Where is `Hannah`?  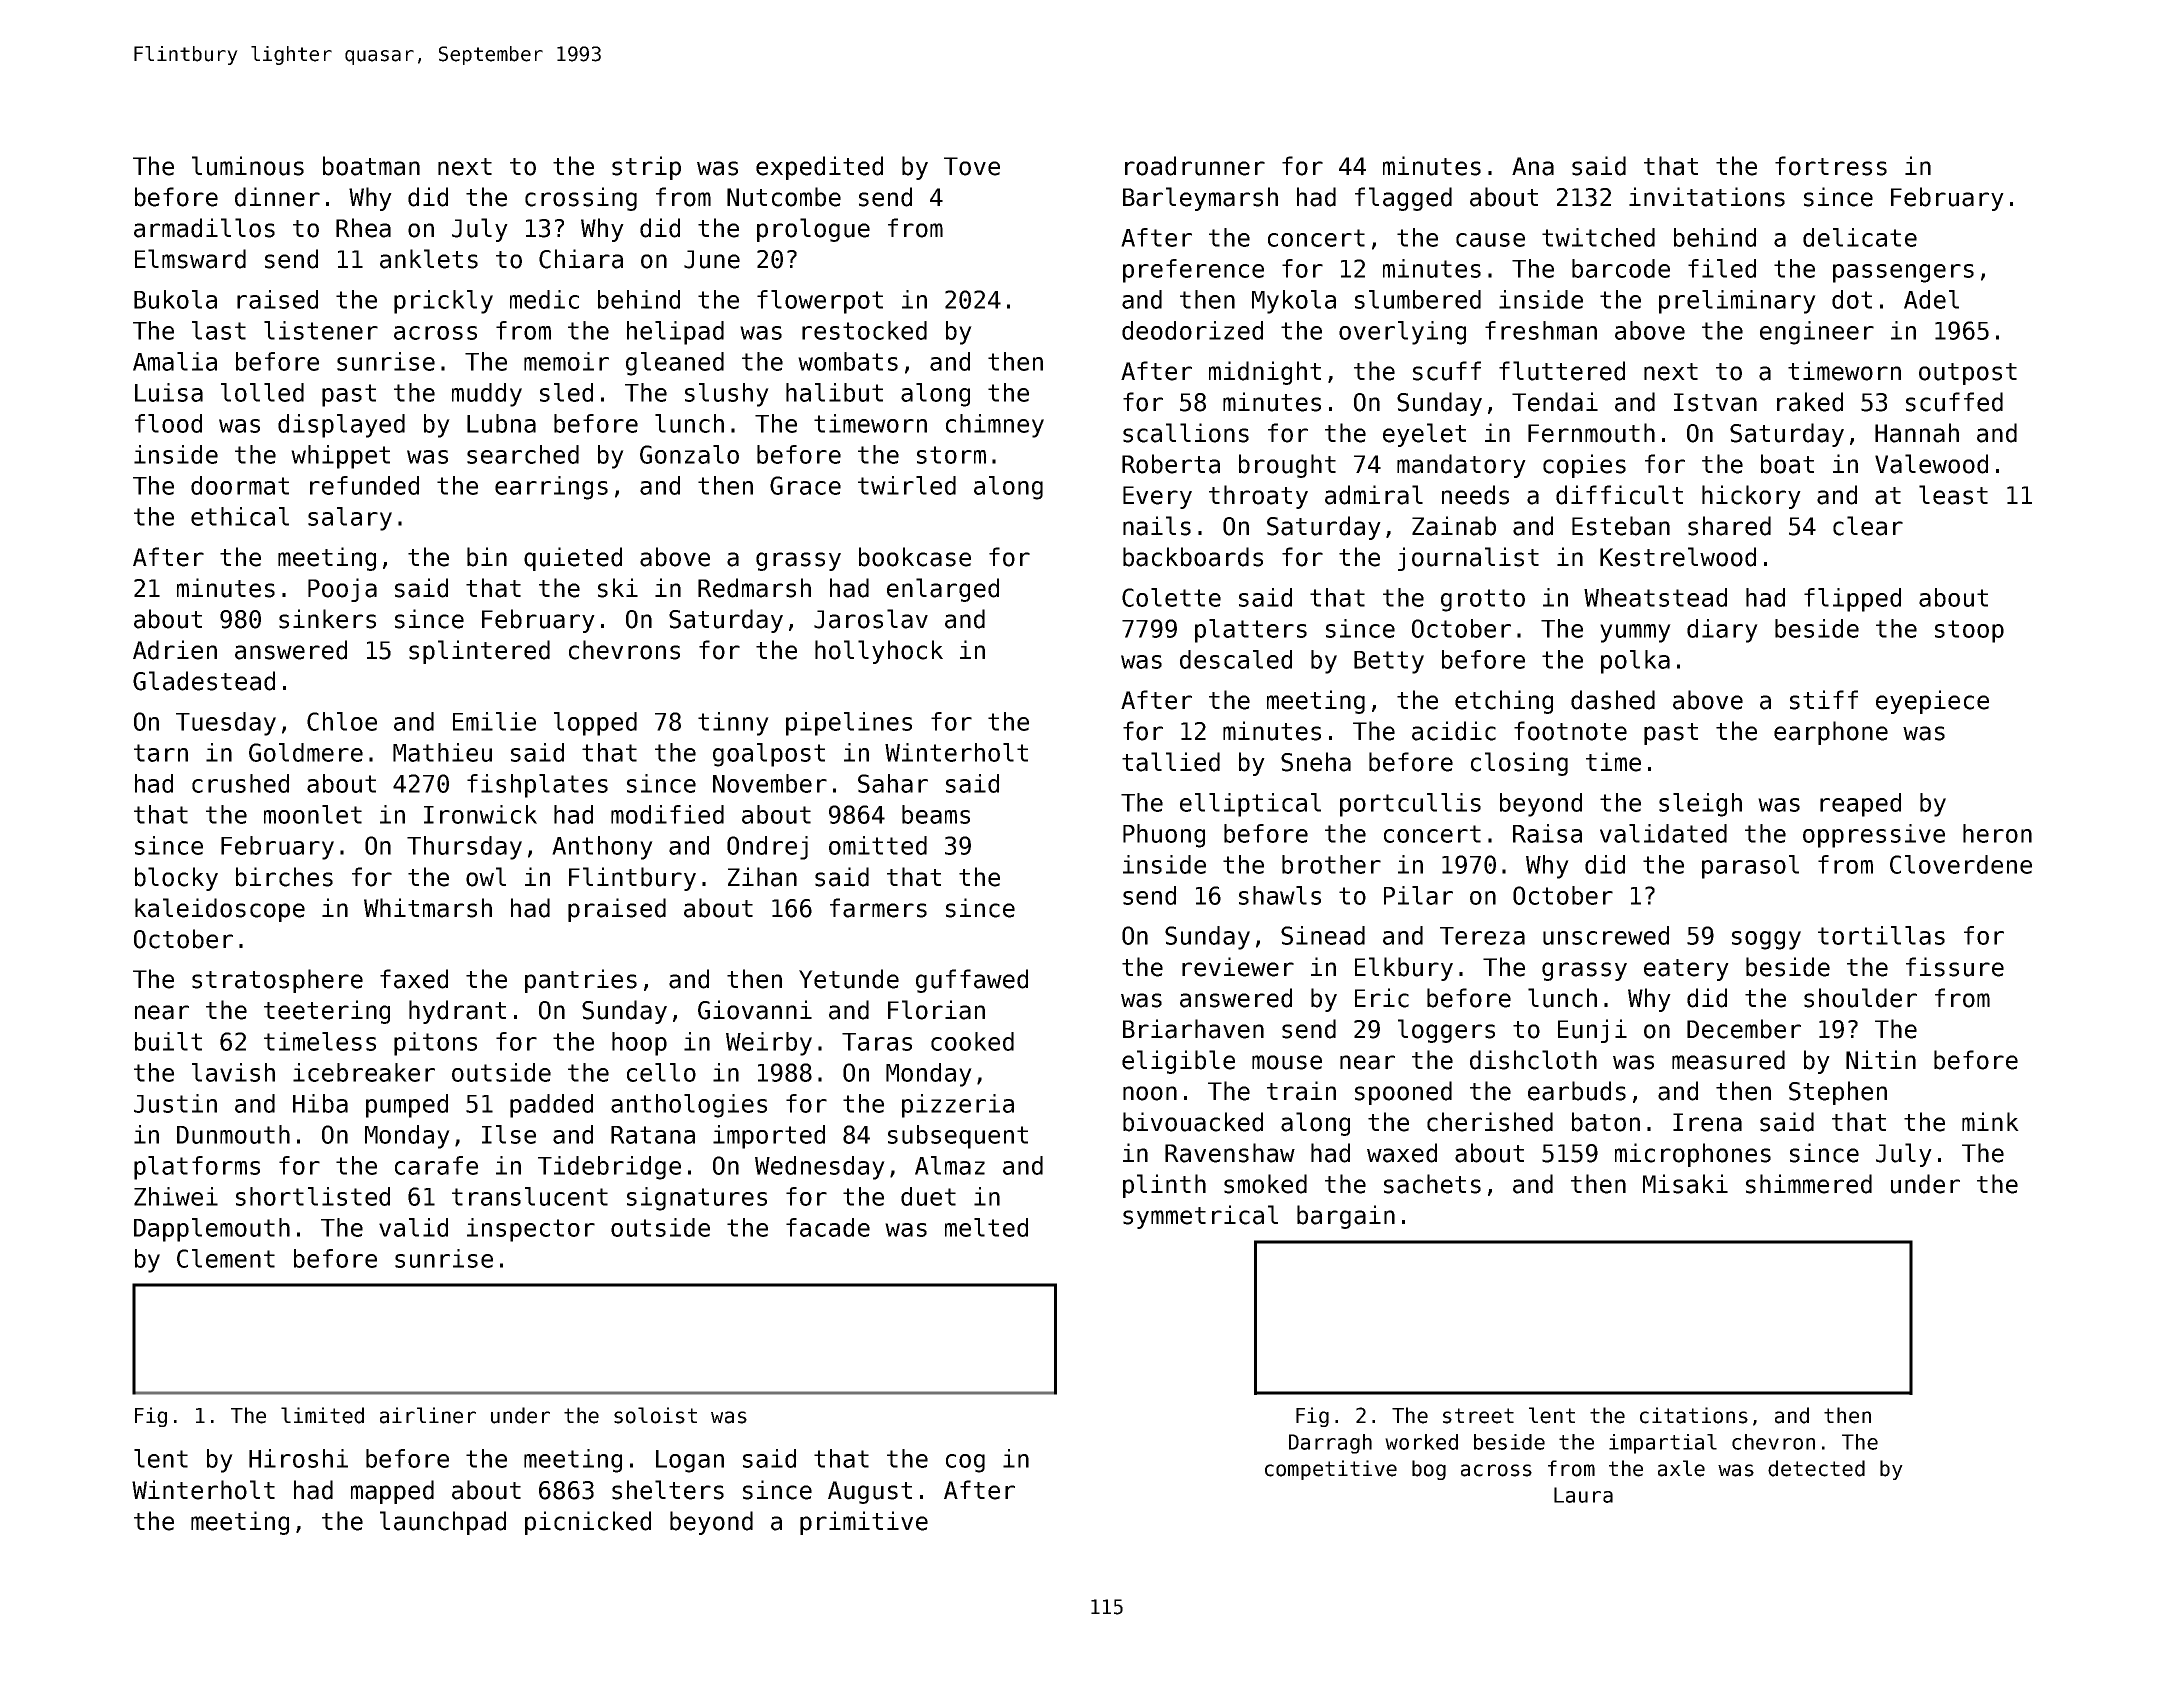
Hannah is located at coordinates (1917, 433).
